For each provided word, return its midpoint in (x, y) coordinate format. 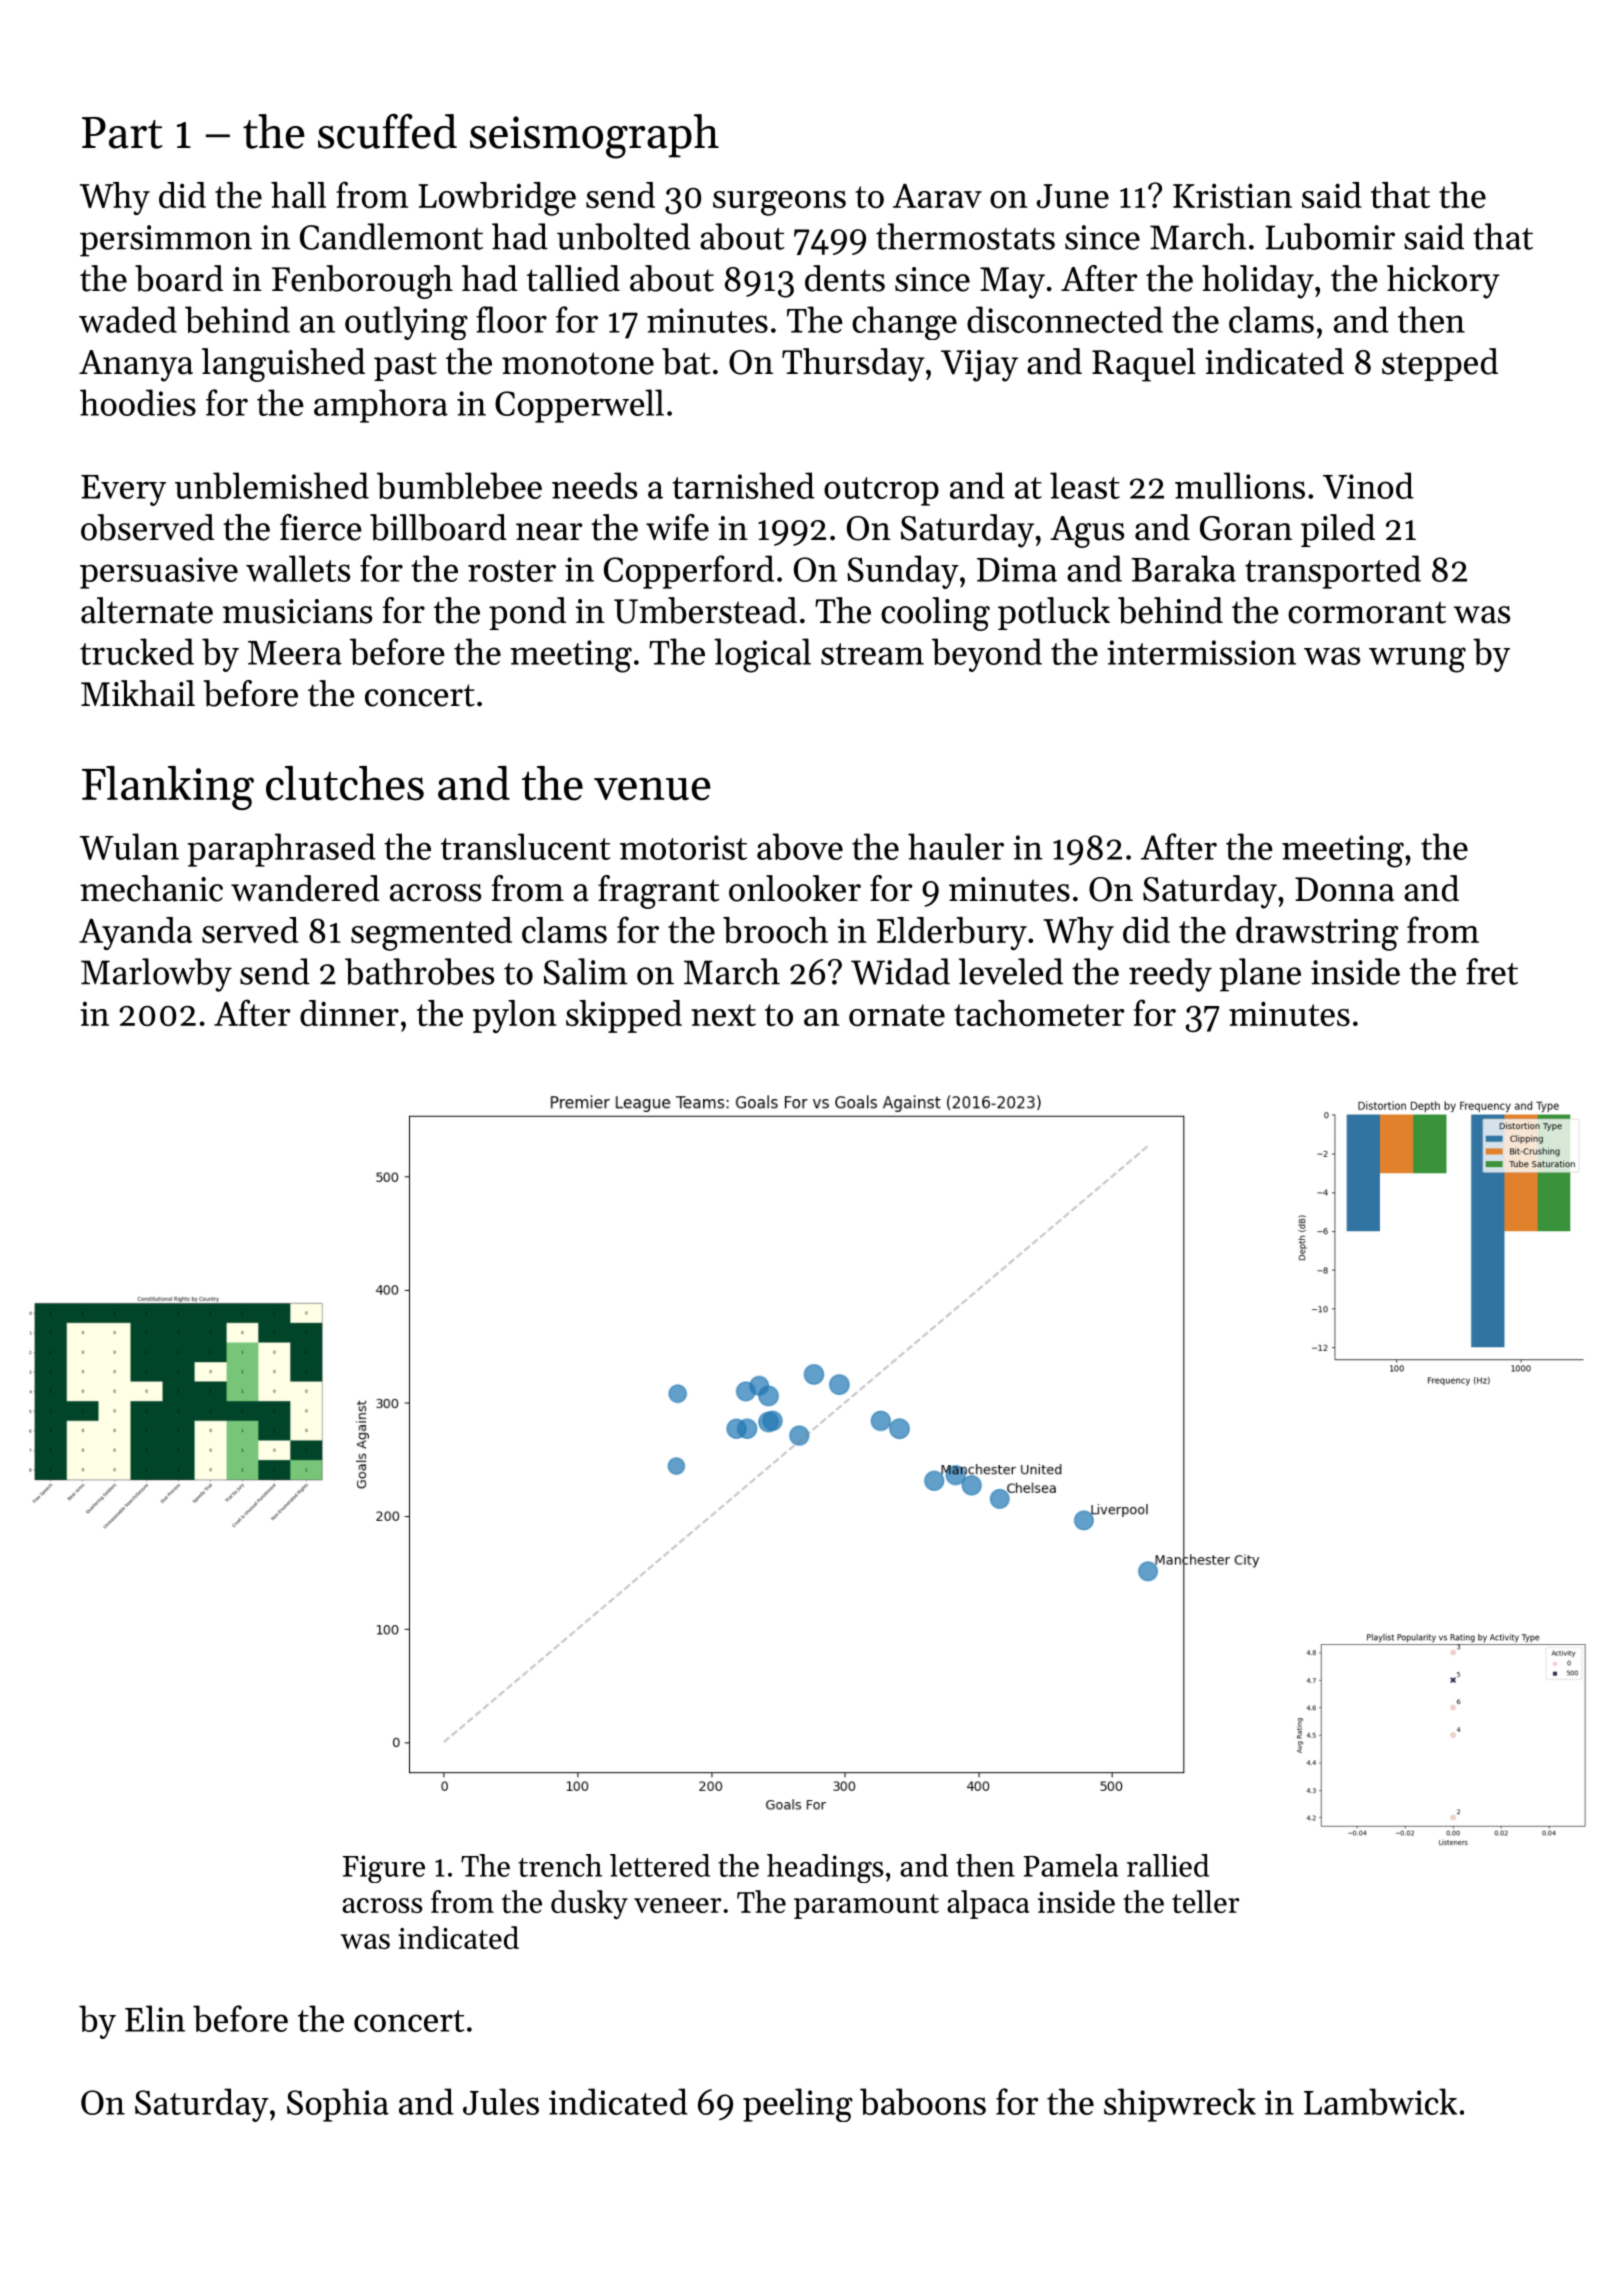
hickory (1443, 282)
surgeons (779, 203)
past (405, 366)
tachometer (1039, 1013)
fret (1492, 971)
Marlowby (156, 975)
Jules (501, 2101)
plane (1260, 975)
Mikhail (138, 693)
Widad (900, 971)
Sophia (338, 2105)
